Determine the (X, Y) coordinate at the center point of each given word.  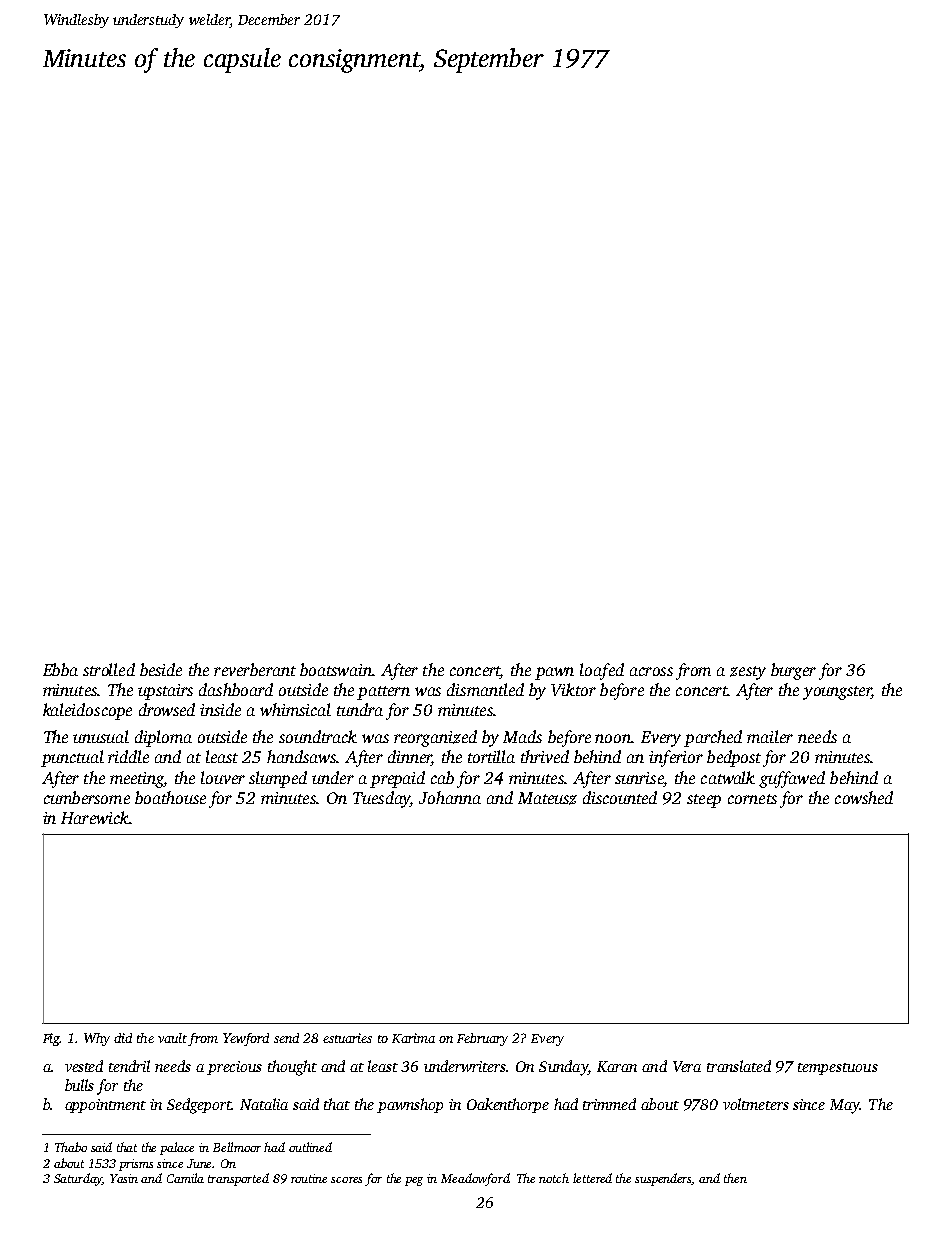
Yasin (124, 1178)
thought (292, 1068)
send (286, 1038)
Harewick (95, 817)
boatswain (336, 669)
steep (704, 801)
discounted (620, 797)
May (845, 1106)
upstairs (165, 692)
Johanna (450, 797)
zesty (748, 673)
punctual (72, 758)
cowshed (864, 797)
